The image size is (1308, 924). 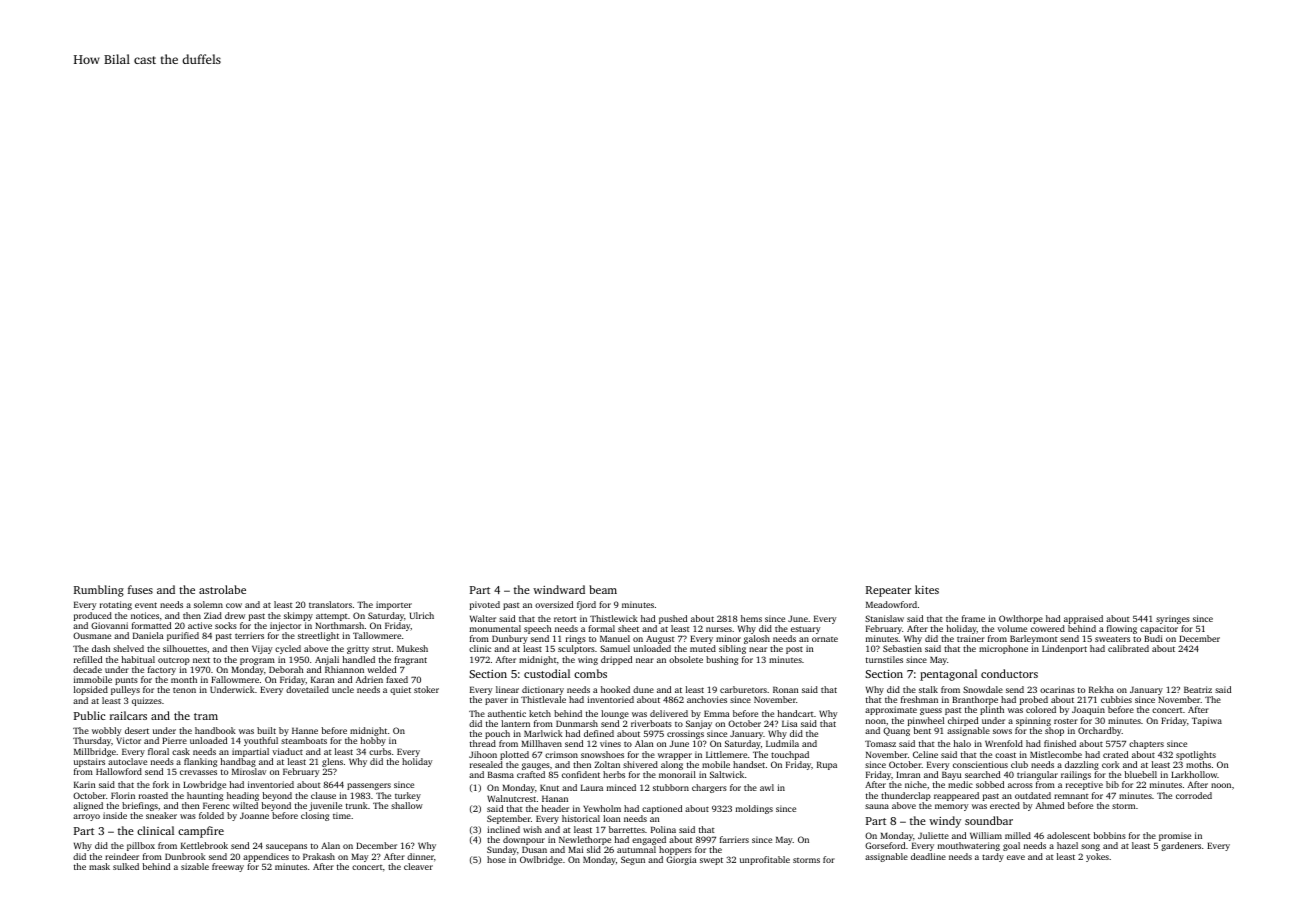 I want to click on moldings, so click(x=754, y=809).
